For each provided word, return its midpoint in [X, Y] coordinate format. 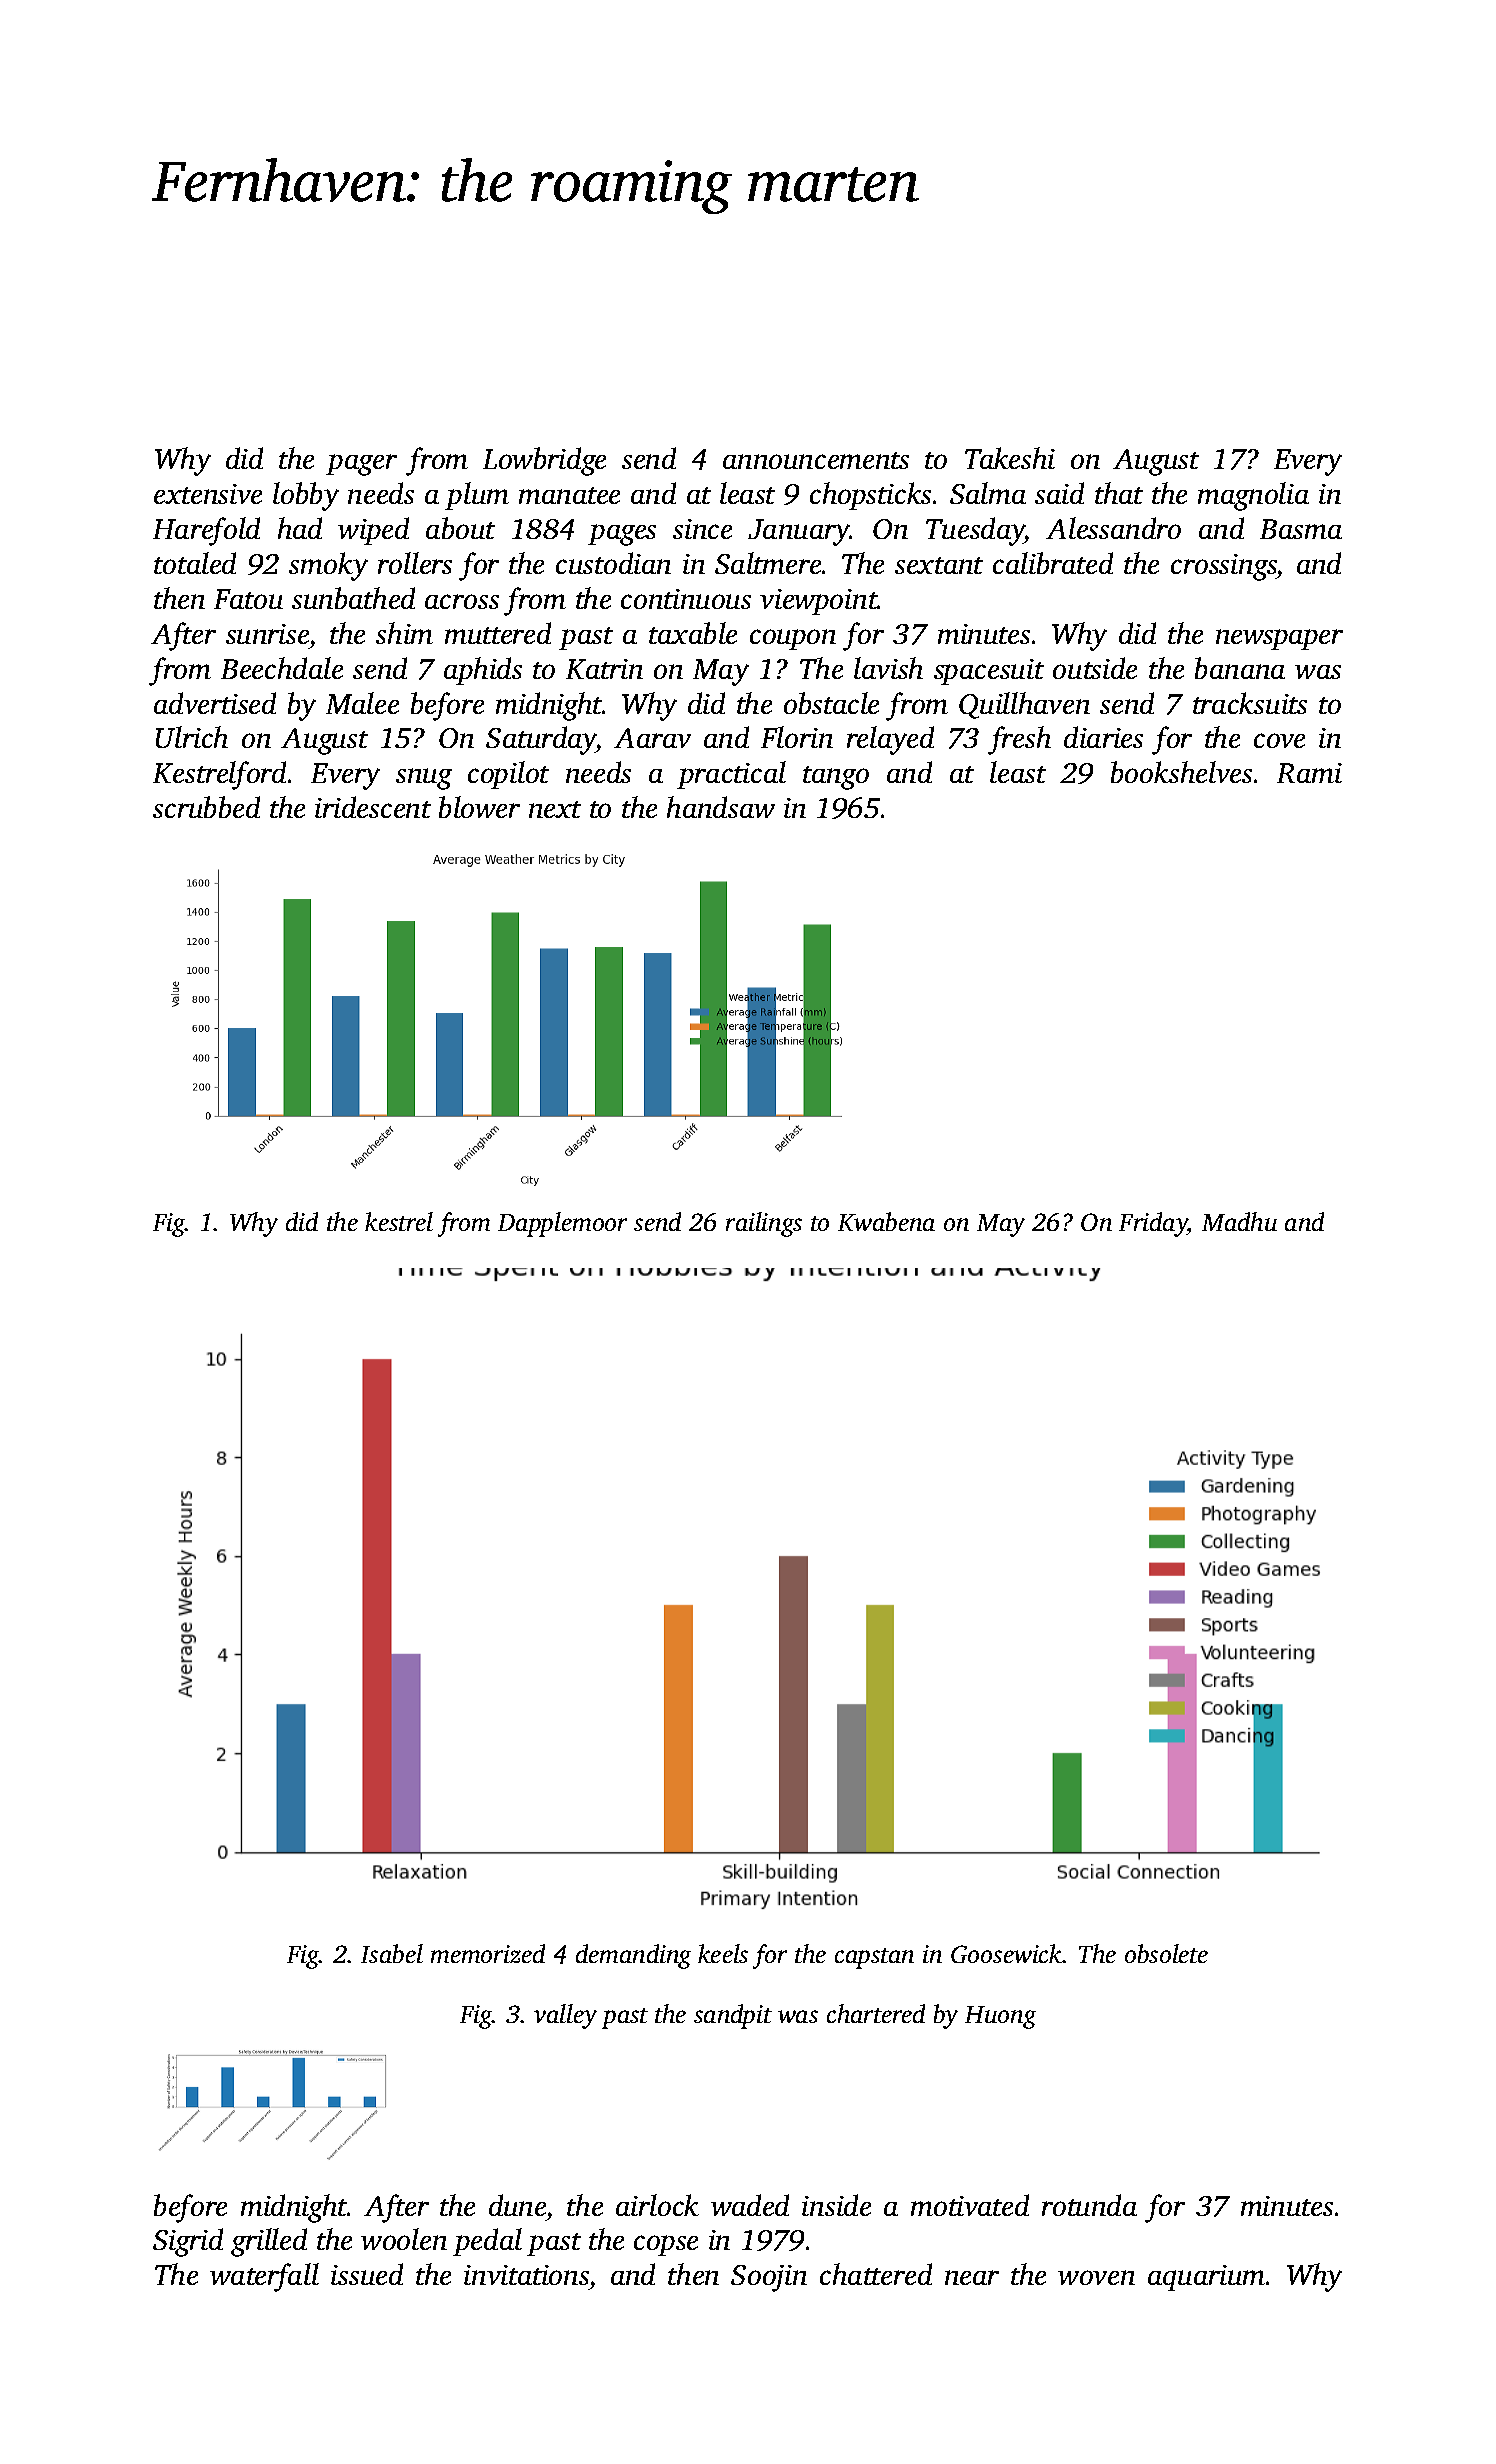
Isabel [392, 1953]
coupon [793, 639]
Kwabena [886, 1221]
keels [723, 1953]
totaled [195, 563]
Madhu [1239, 1221]
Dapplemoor [562, 1224]
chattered [876, 2274]
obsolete [1166, 1953]
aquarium [1206, 2278]
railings [764, 1224]
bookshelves [1181, 772]
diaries [1103, 737]
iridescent [373, 807]
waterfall [264, 2277]
